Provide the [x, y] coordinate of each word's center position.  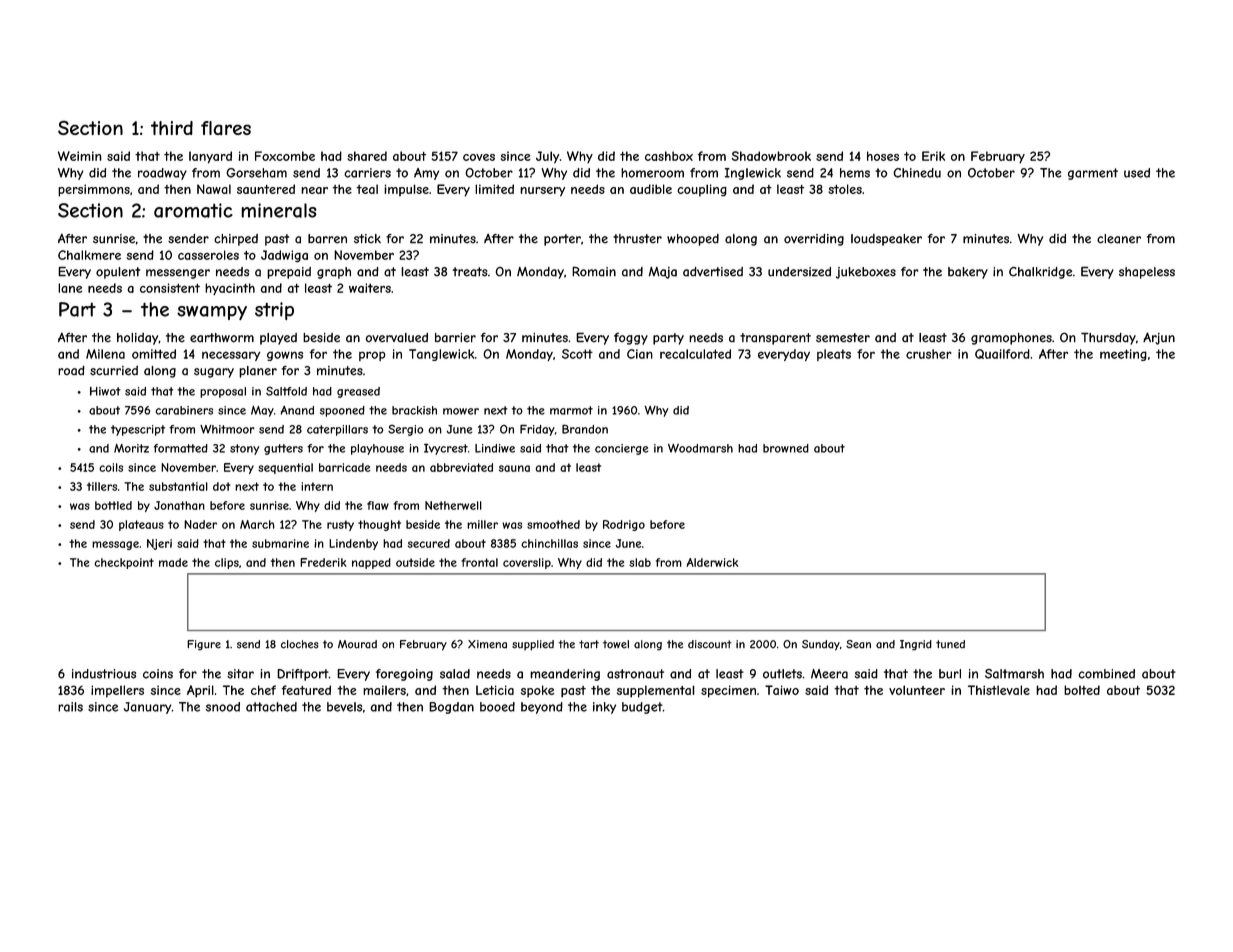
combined [1106, 674]
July [547, 157]
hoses [883, 156]
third [172, 128]
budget [642, 708]
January [147, 708]
